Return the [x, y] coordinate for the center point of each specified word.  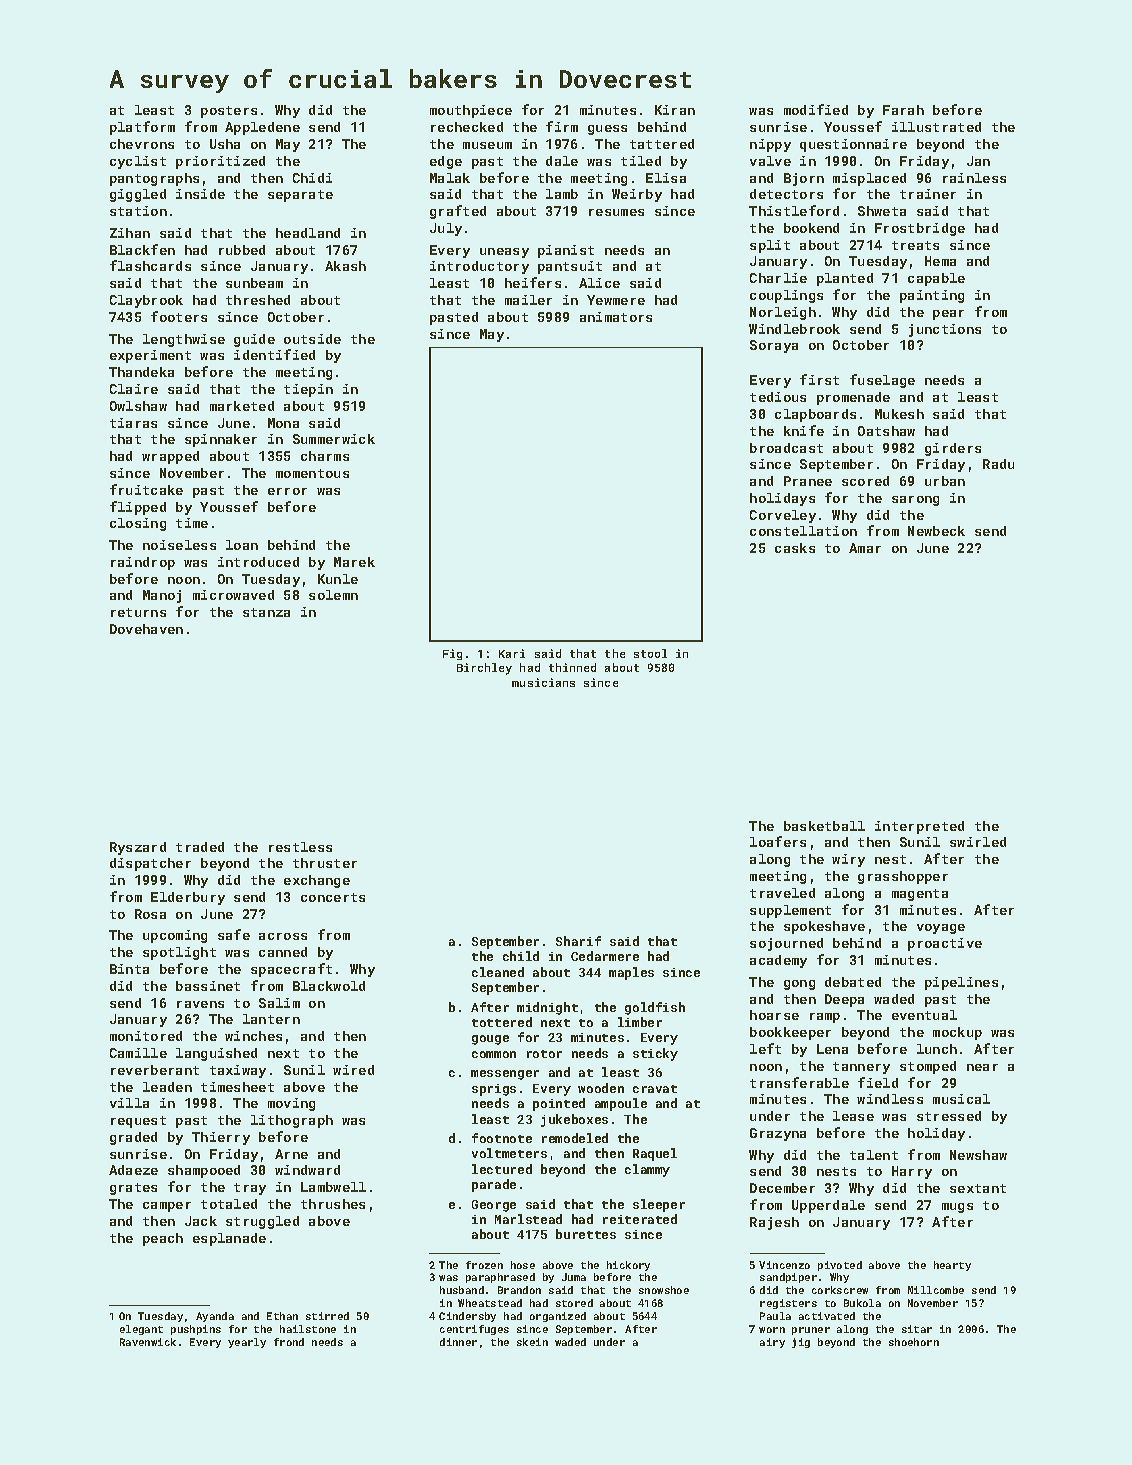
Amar [865, 548]
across [283, 936]
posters [229, 112]
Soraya [774, 346]
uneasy [504, 253]
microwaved [233, 595]
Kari [512, 653]
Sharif [578, 941]
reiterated [640, 1219]
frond [289, 1342]
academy [778, 961]
